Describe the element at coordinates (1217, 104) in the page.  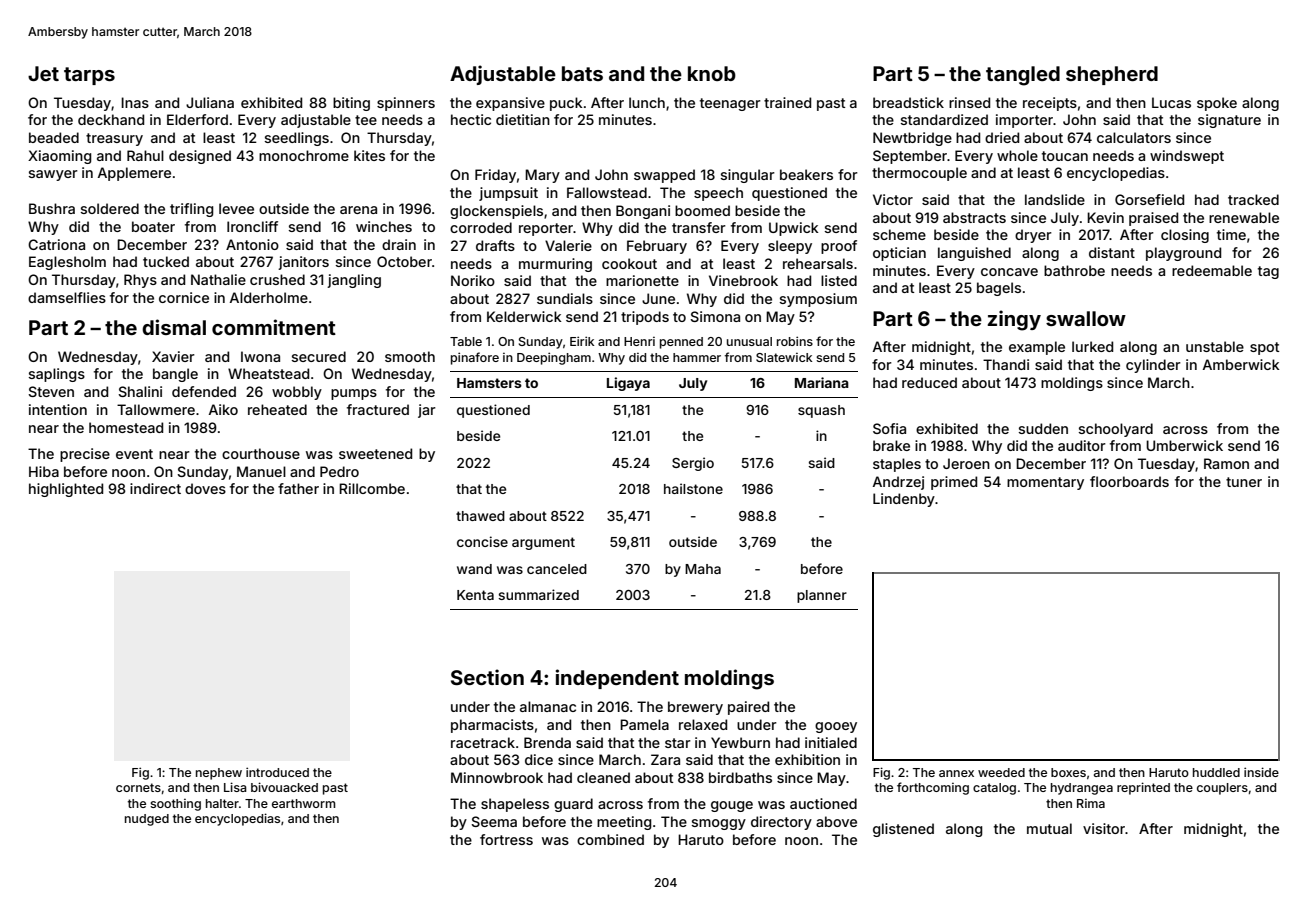
I see `spoke` at that location.
